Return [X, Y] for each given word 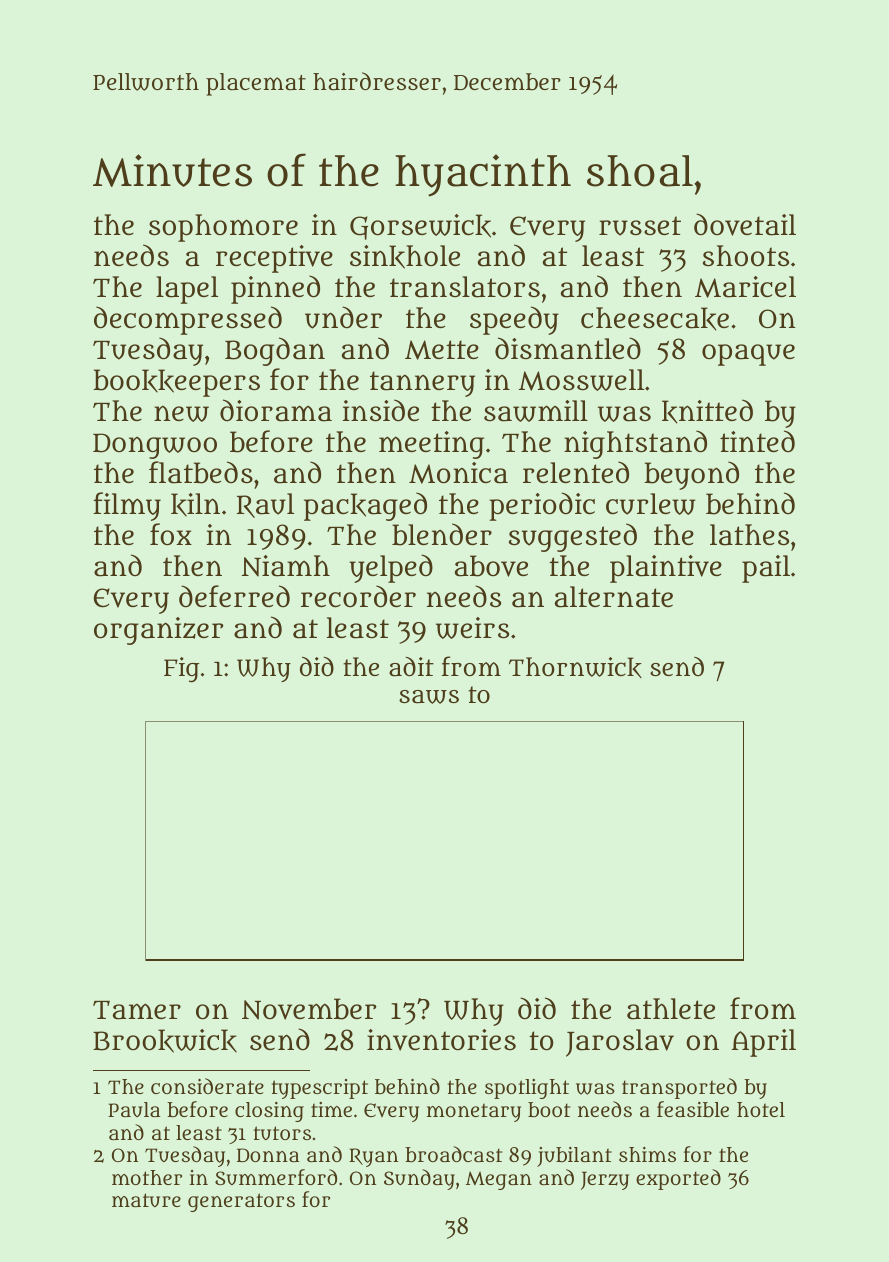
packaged [365, 506]
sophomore [223, 228]
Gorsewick [420, 227]
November [309, 1009]
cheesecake [655, 319]
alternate [614, 597]
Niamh [286, 566]
